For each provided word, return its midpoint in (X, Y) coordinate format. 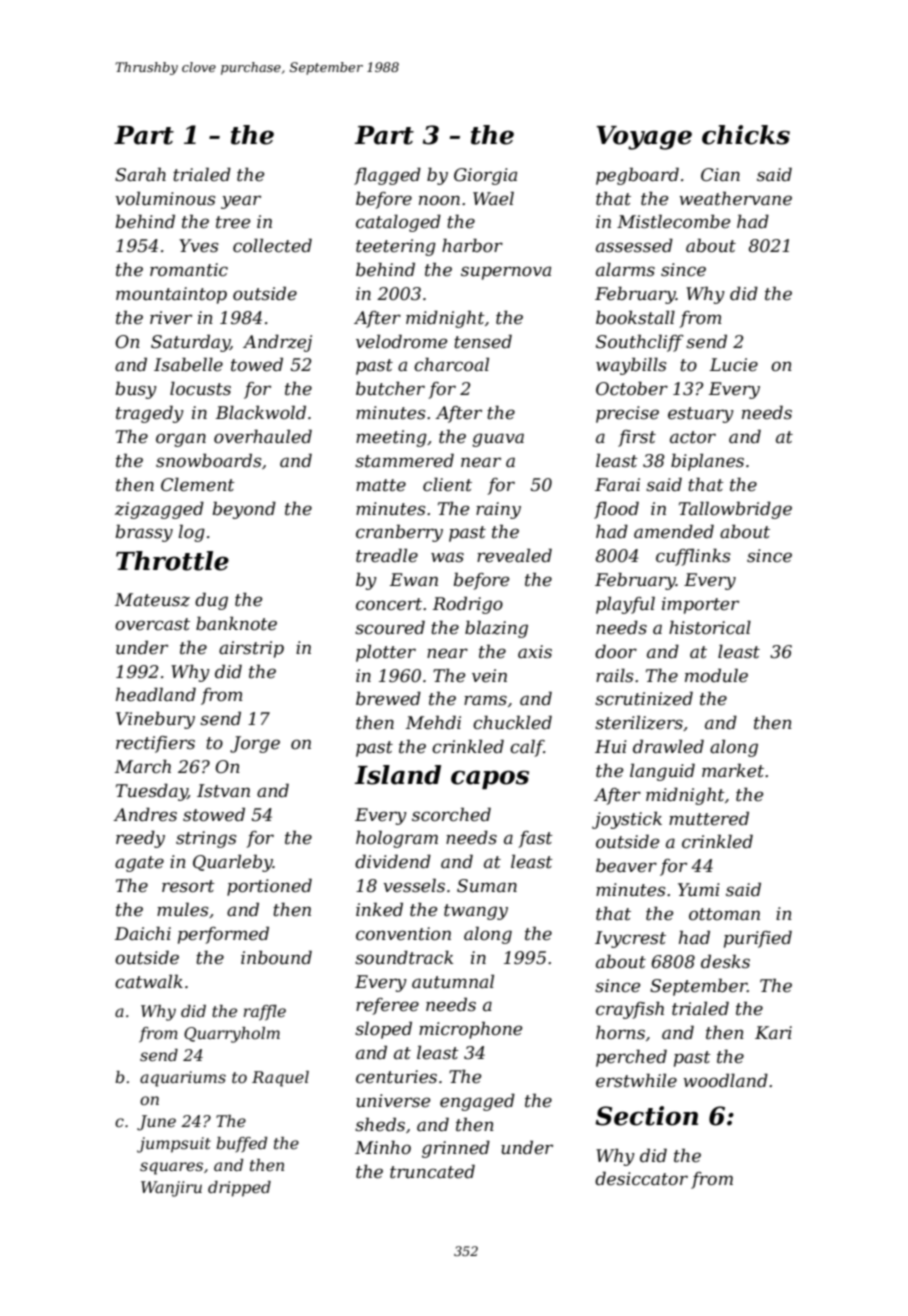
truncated (432, 1171)
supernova (506, 273)
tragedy (150, 414)
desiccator (641, 1178)
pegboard (637, 176)
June (156, 1123)
